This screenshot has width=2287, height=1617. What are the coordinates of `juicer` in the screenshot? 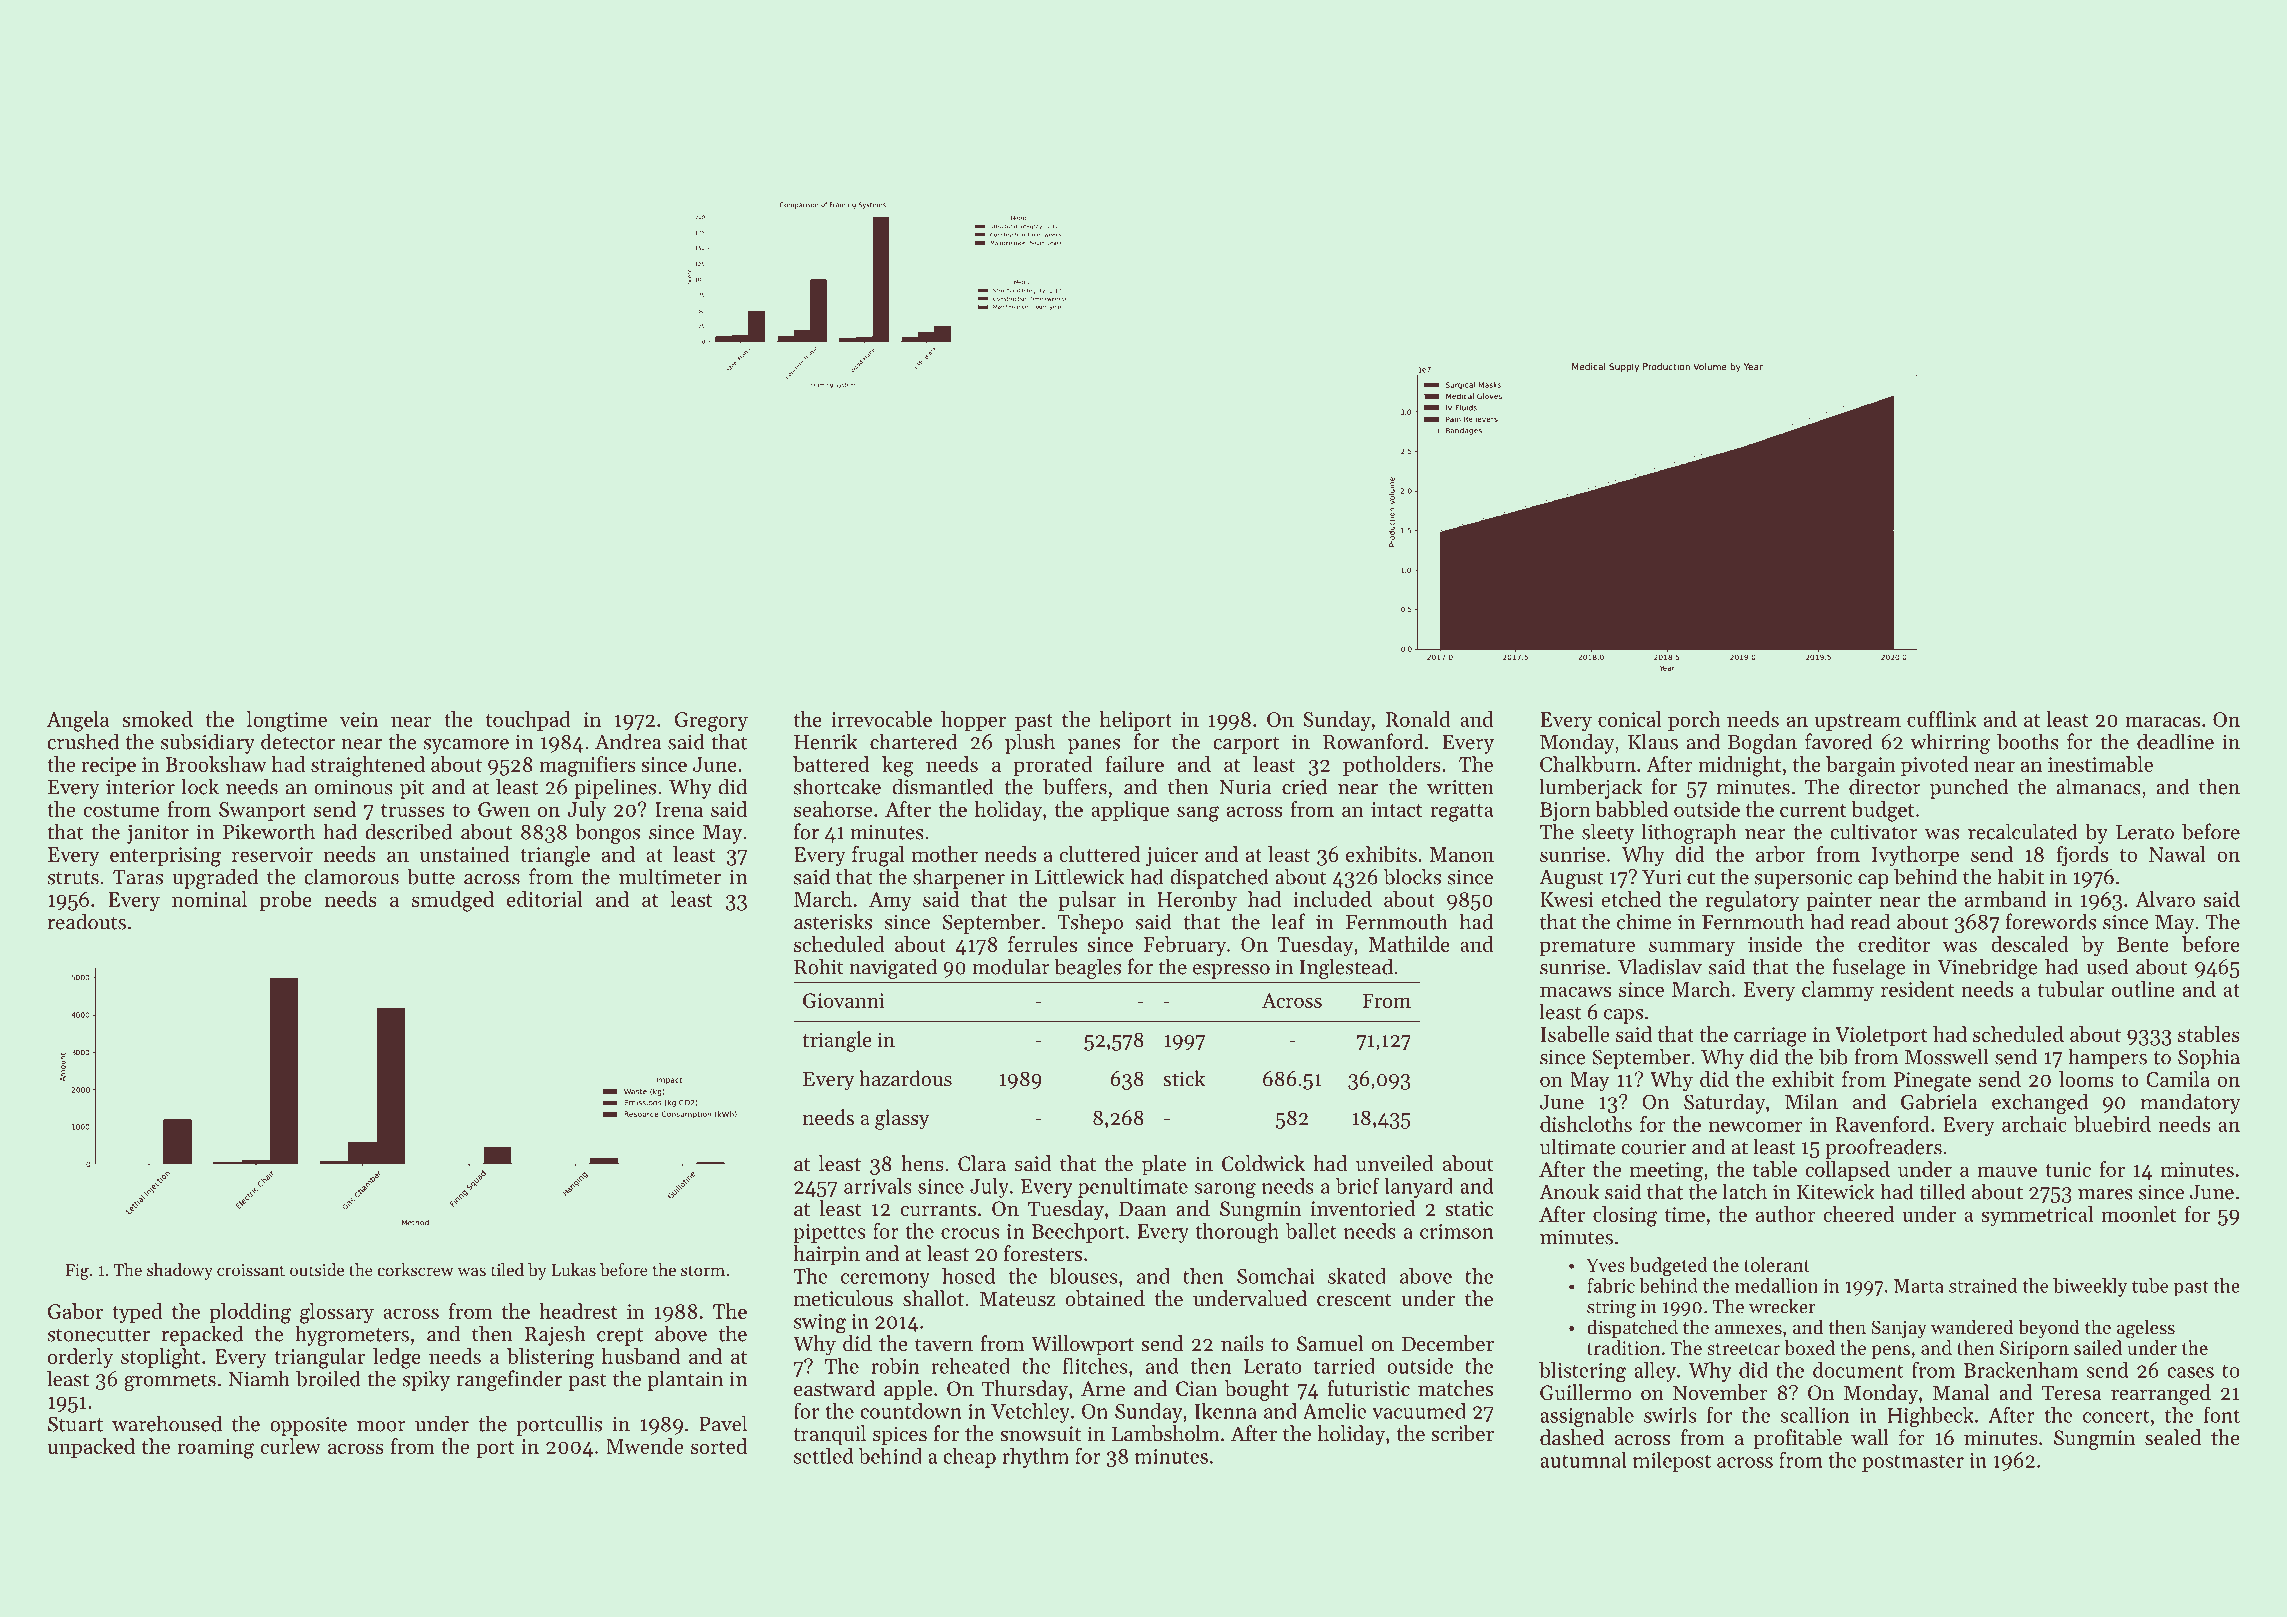 It's located at (1172, 856).
